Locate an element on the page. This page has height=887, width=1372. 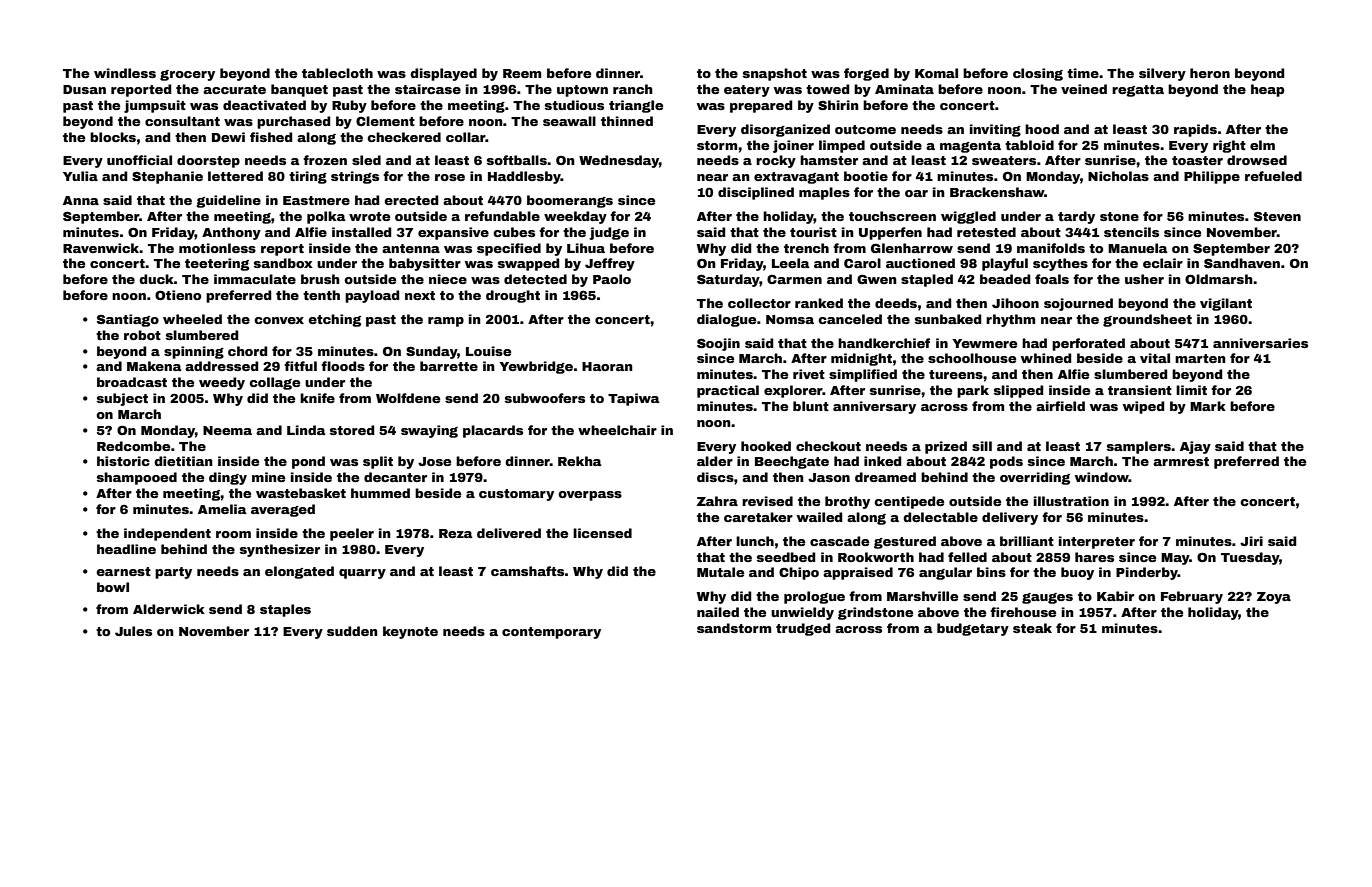
boomerangs is located at coordinates (570, 201).
